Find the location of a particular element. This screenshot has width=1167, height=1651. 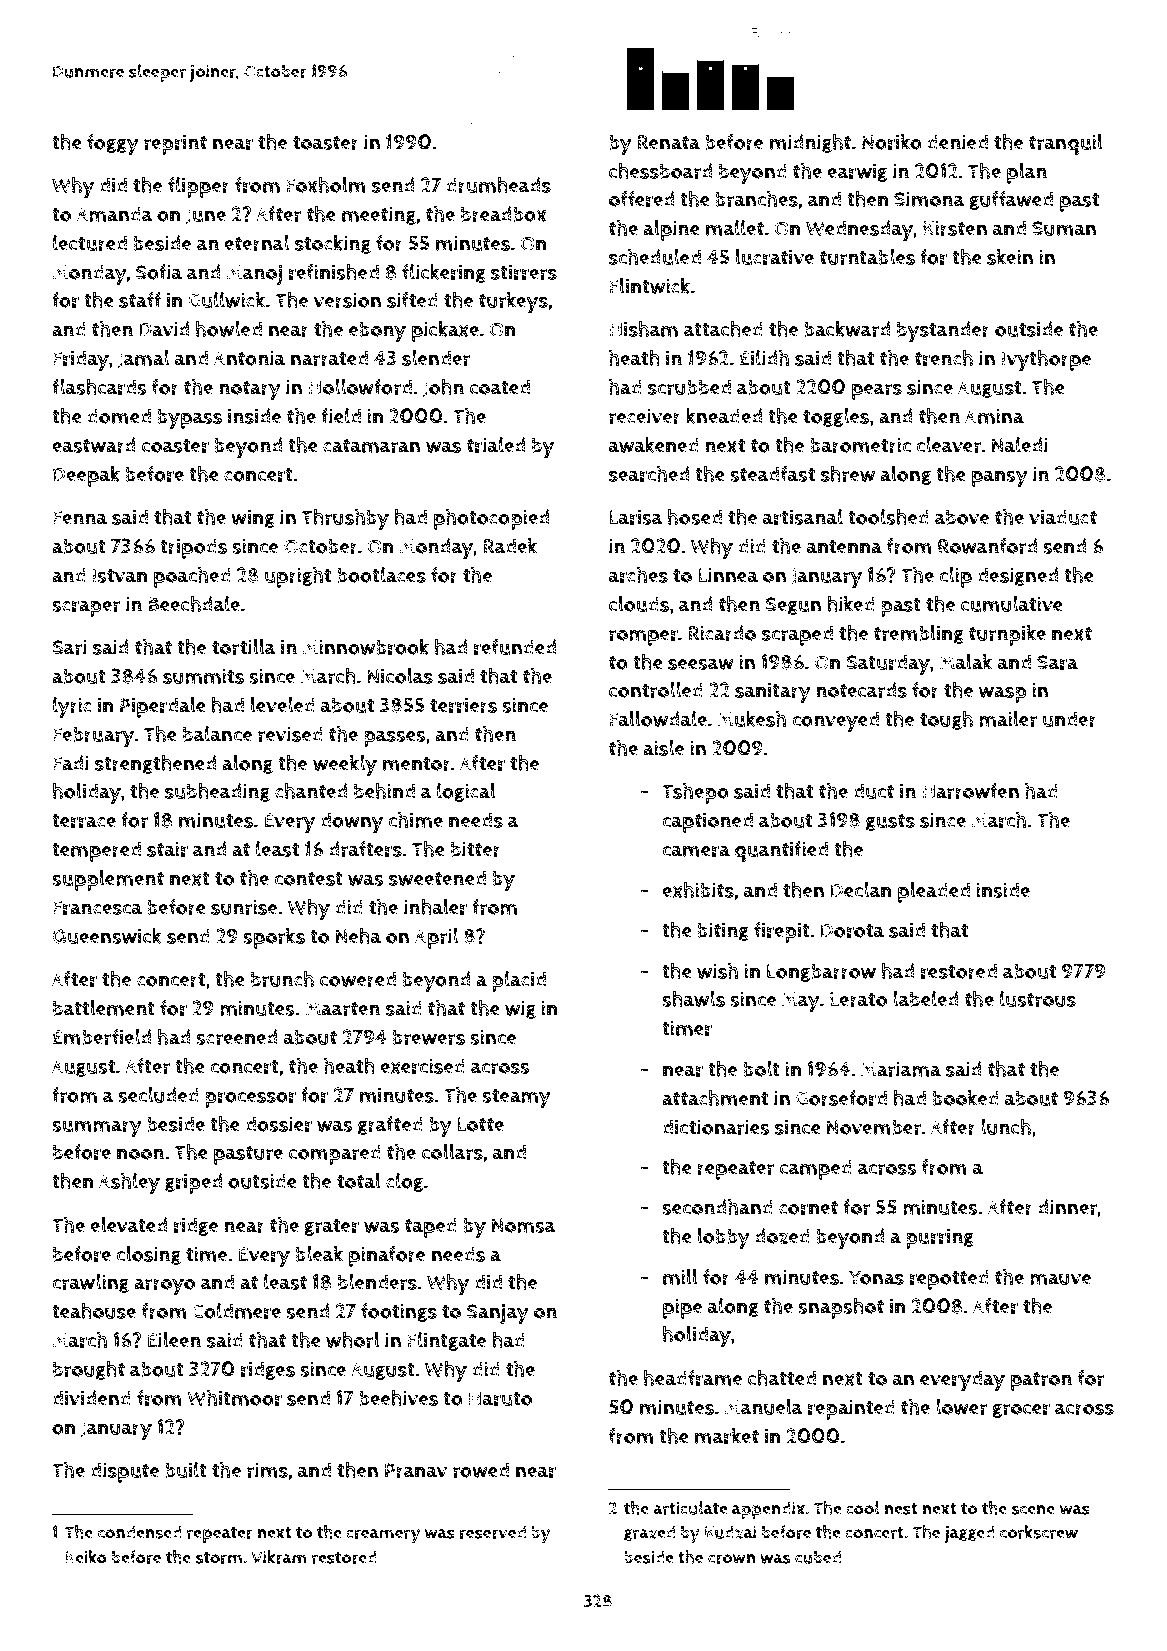

cool is located at coordinates (863, 1508).
